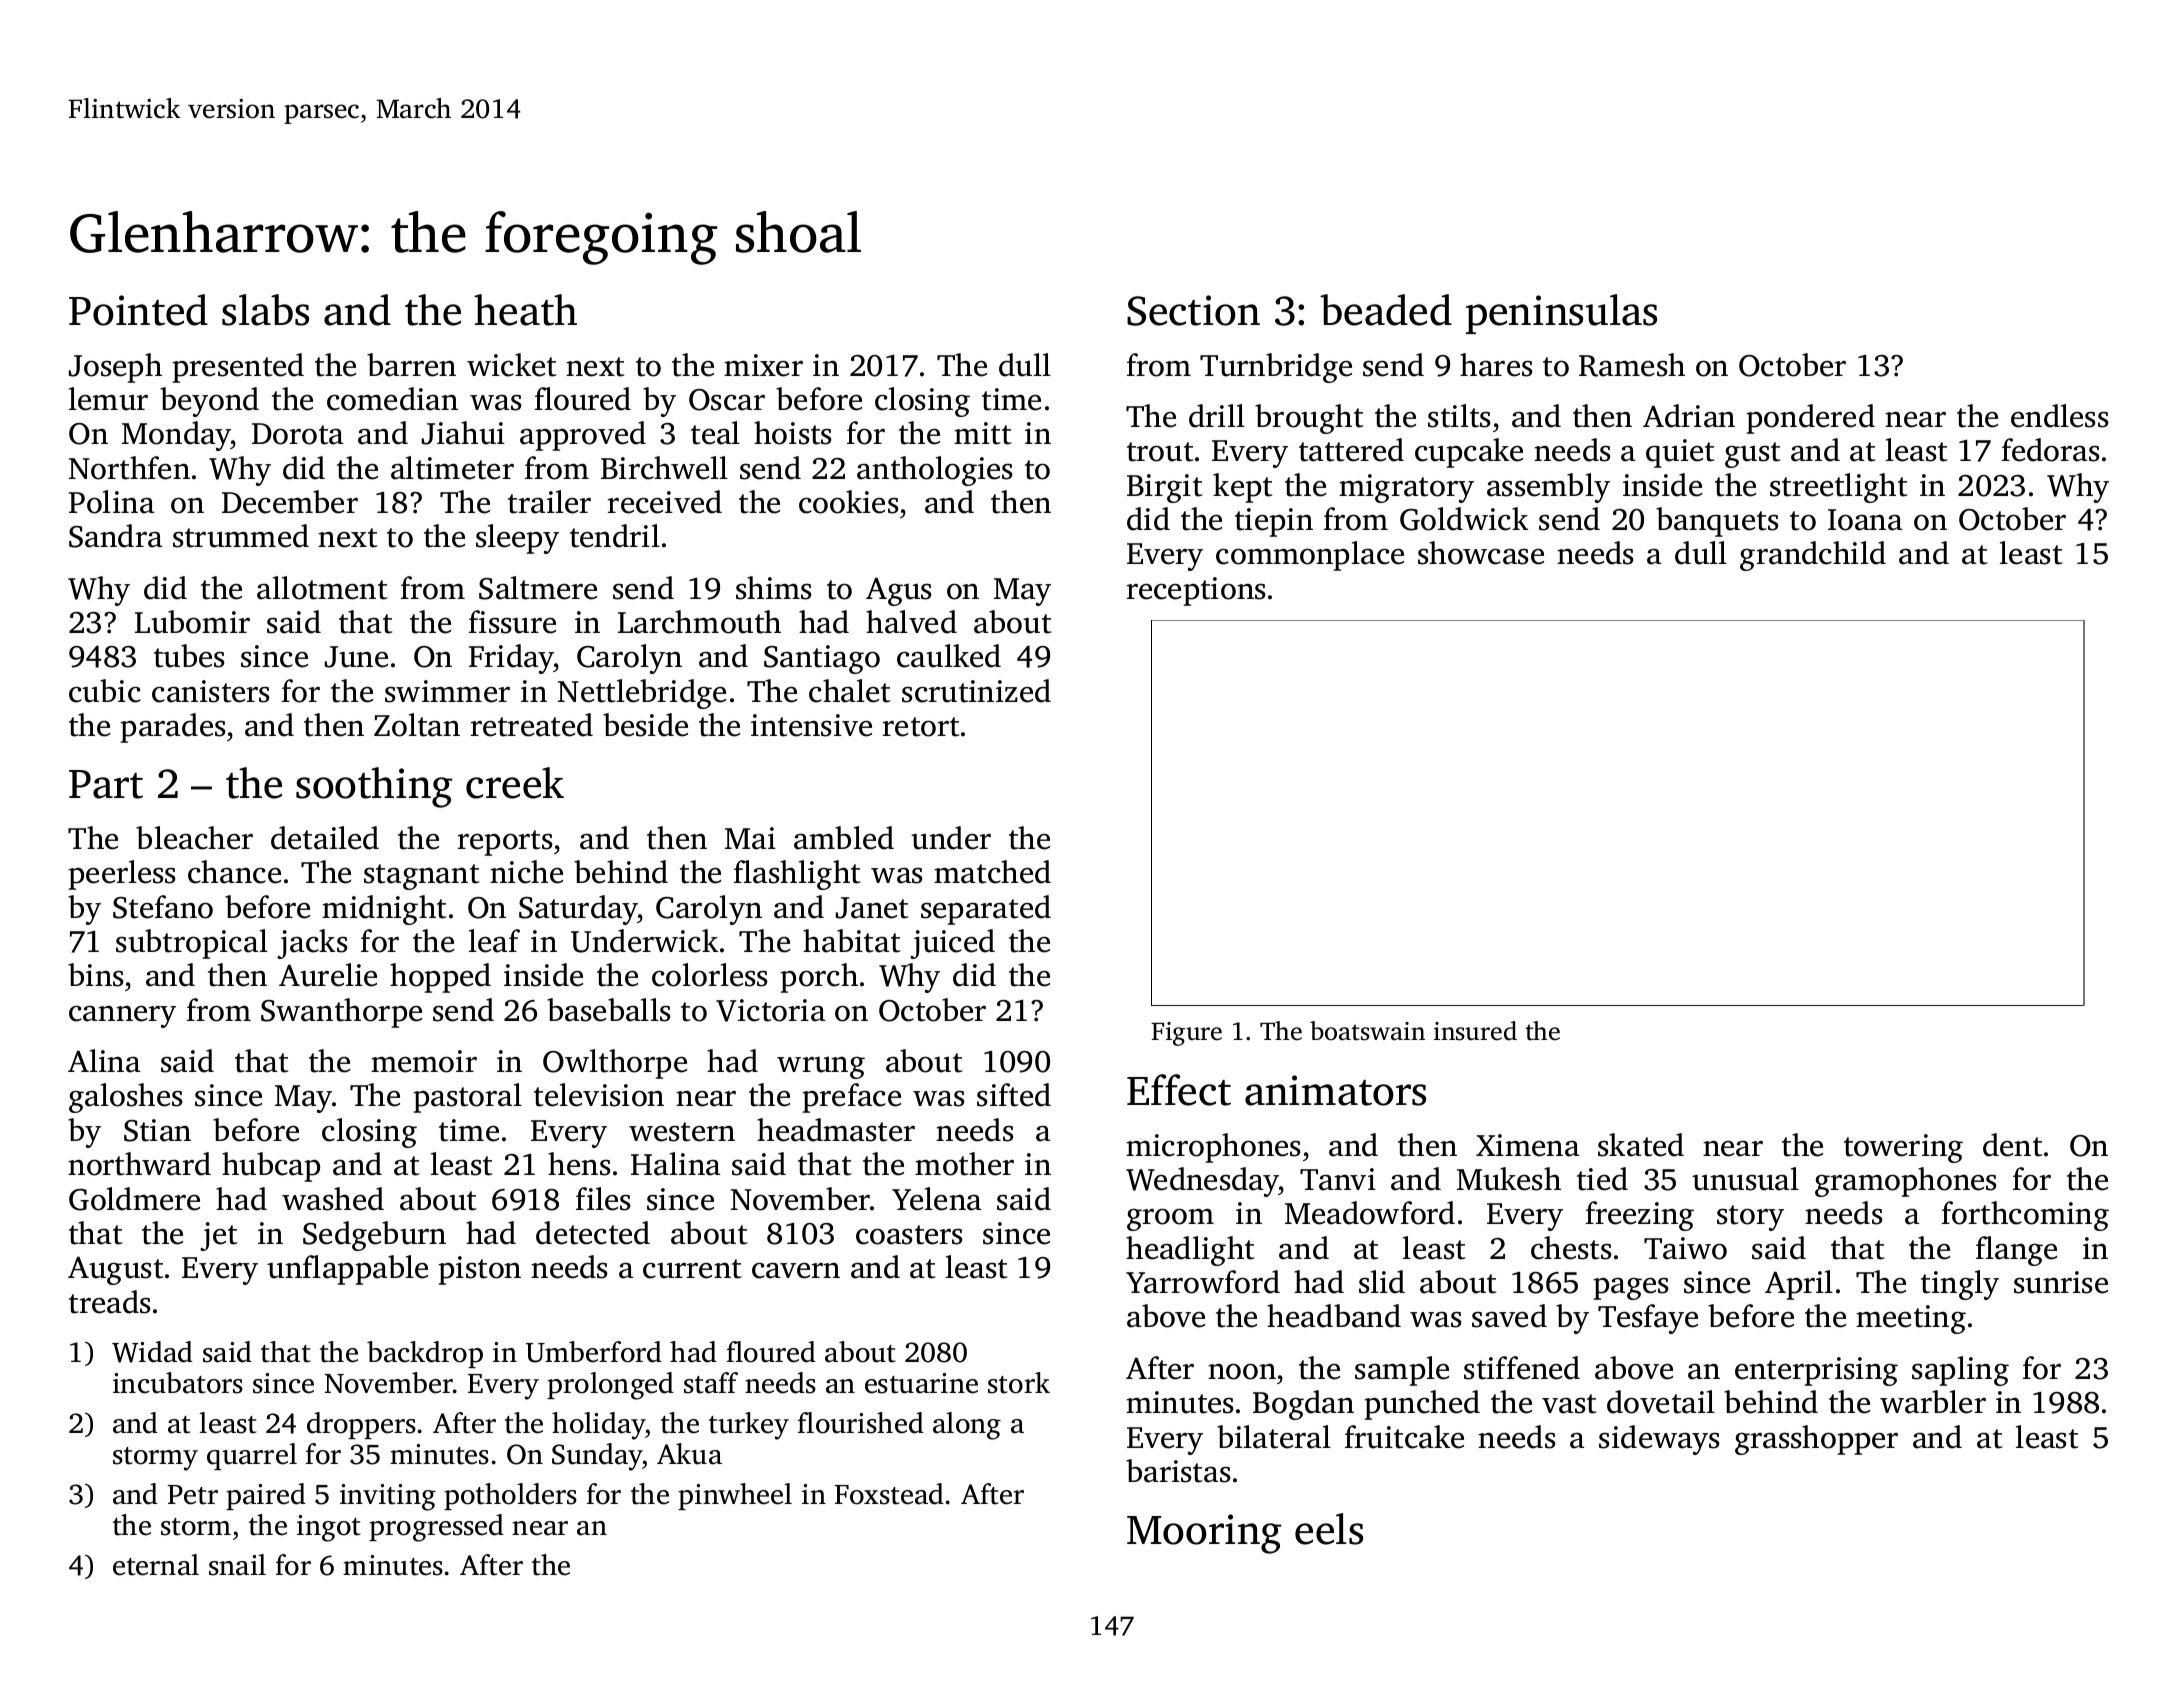 The image size is (2178, 1683). What do you see at coordinates (1816, 1440) in the page?
I see `grasshopper` at bounding box center [1816, 1440].
